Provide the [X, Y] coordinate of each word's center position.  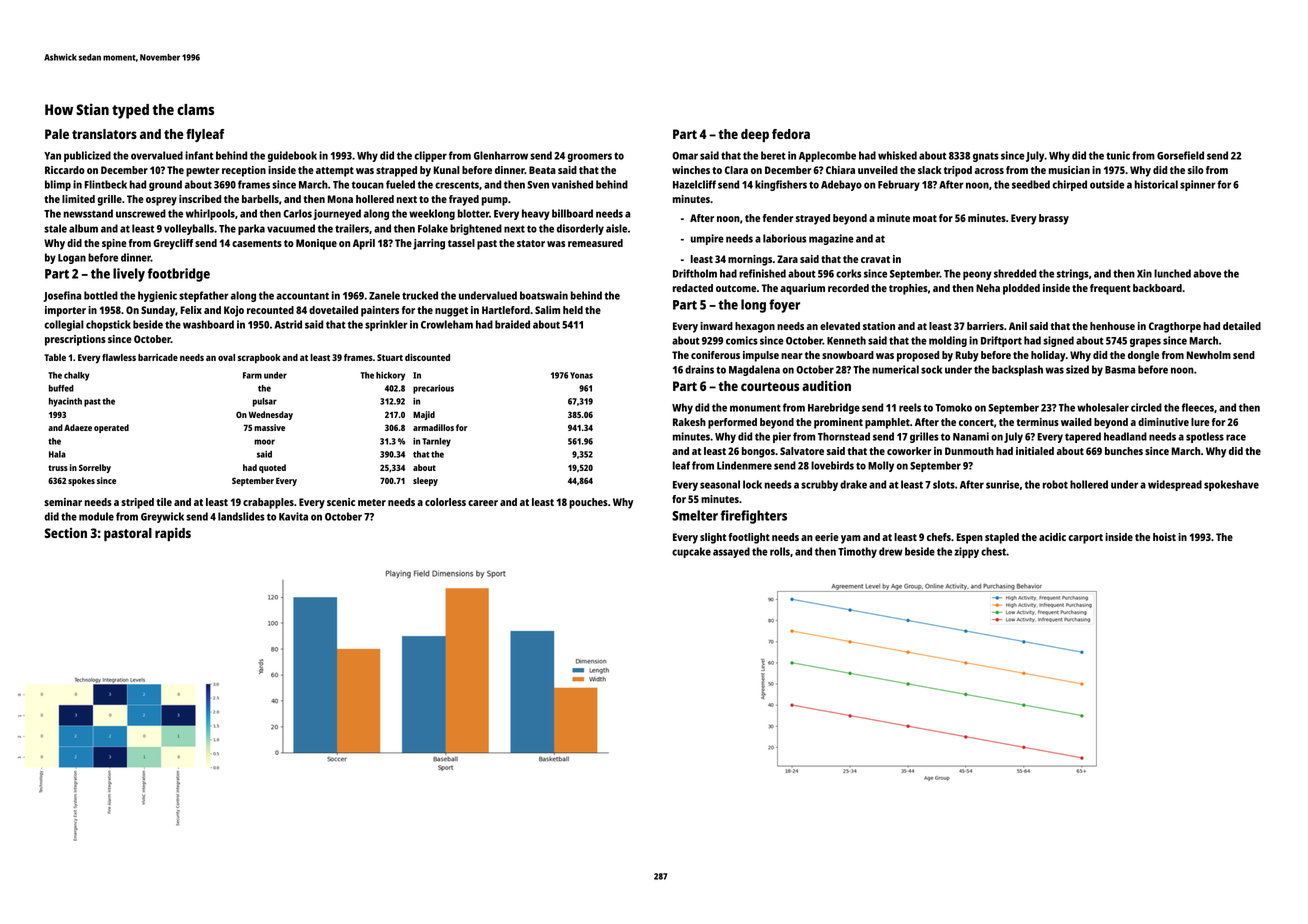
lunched [1172, 273]
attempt [335, 172]
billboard [572, 213]
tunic [1118, 155]
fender [778, 218]
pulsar [265, 402]
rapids [173, 534]
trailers [352, 228]
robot [1055, 484]
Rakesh [689, 422]
